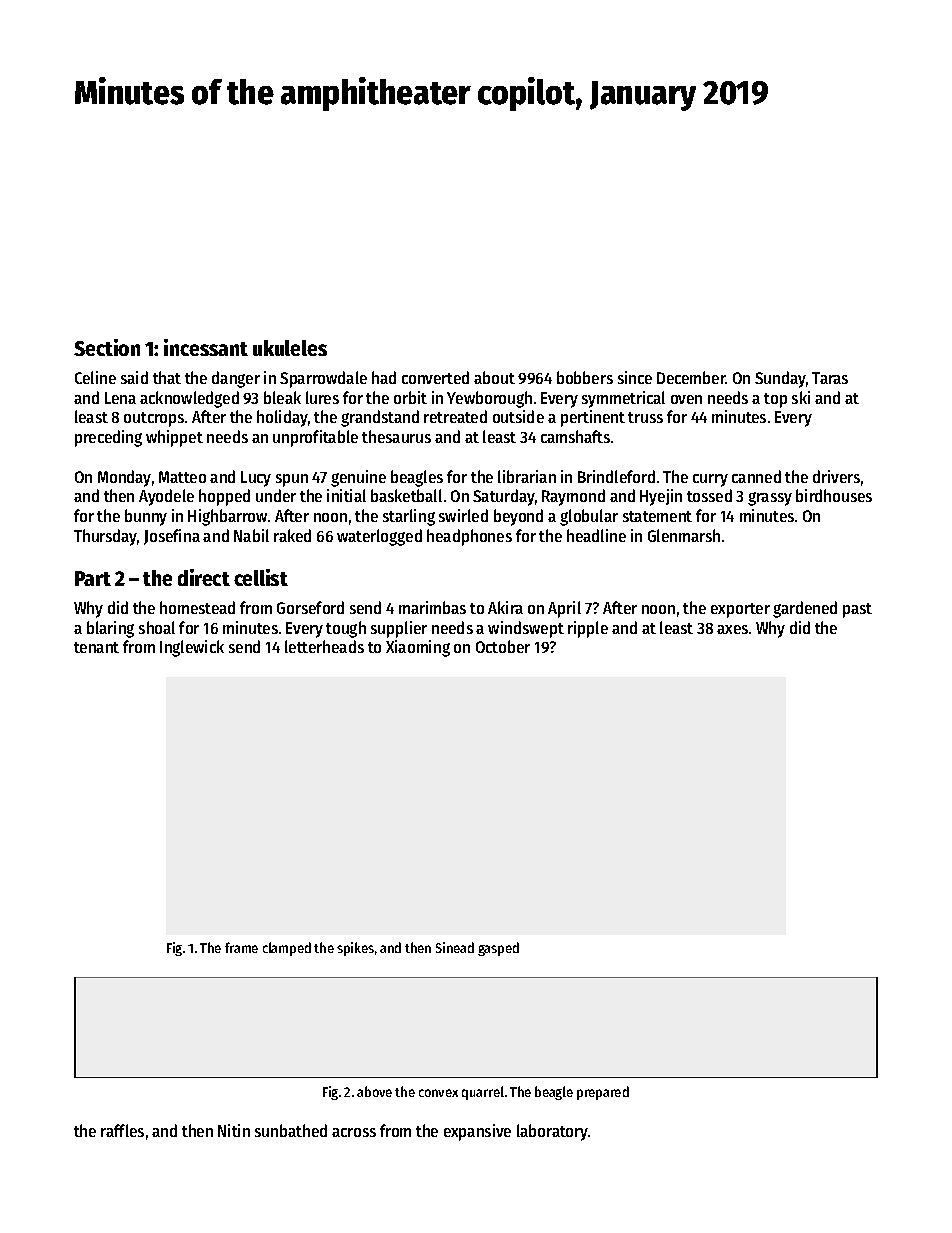  I want to click on axes, so click(732, 629).
